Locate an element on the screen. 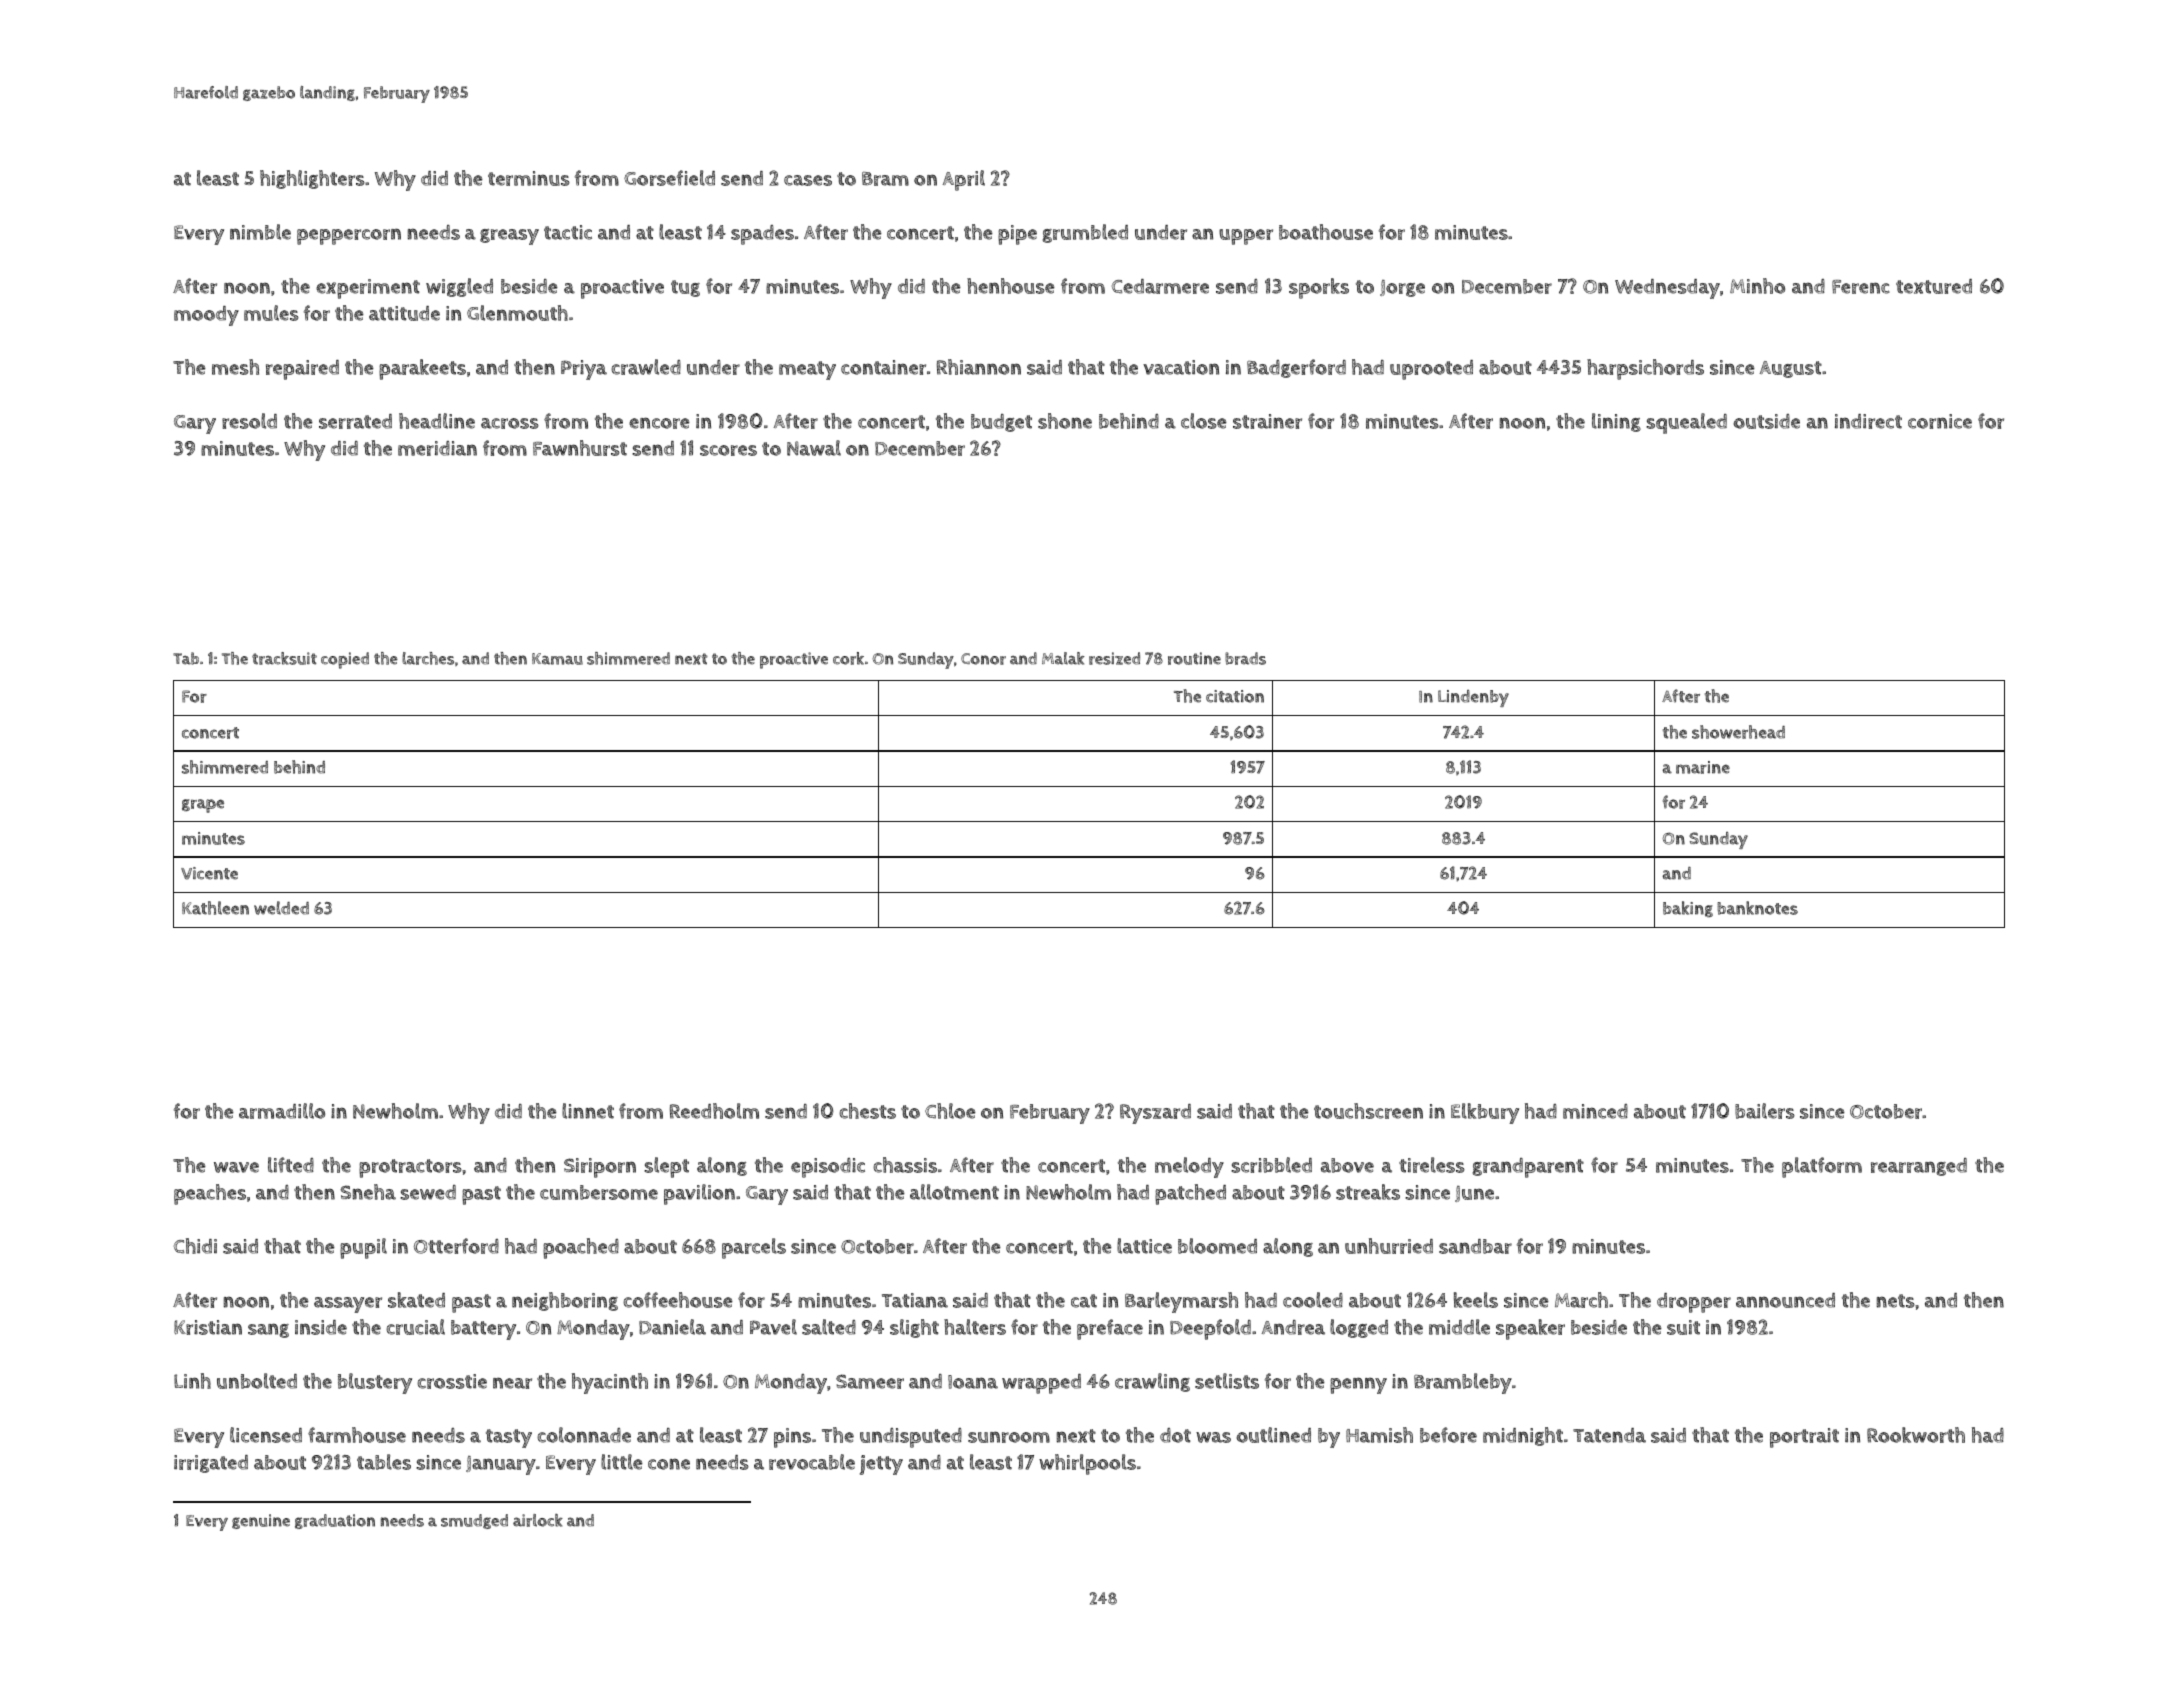 The height and width of the screenshot is (1683, 2178). airlock is located at coordinates (538, 1520).
